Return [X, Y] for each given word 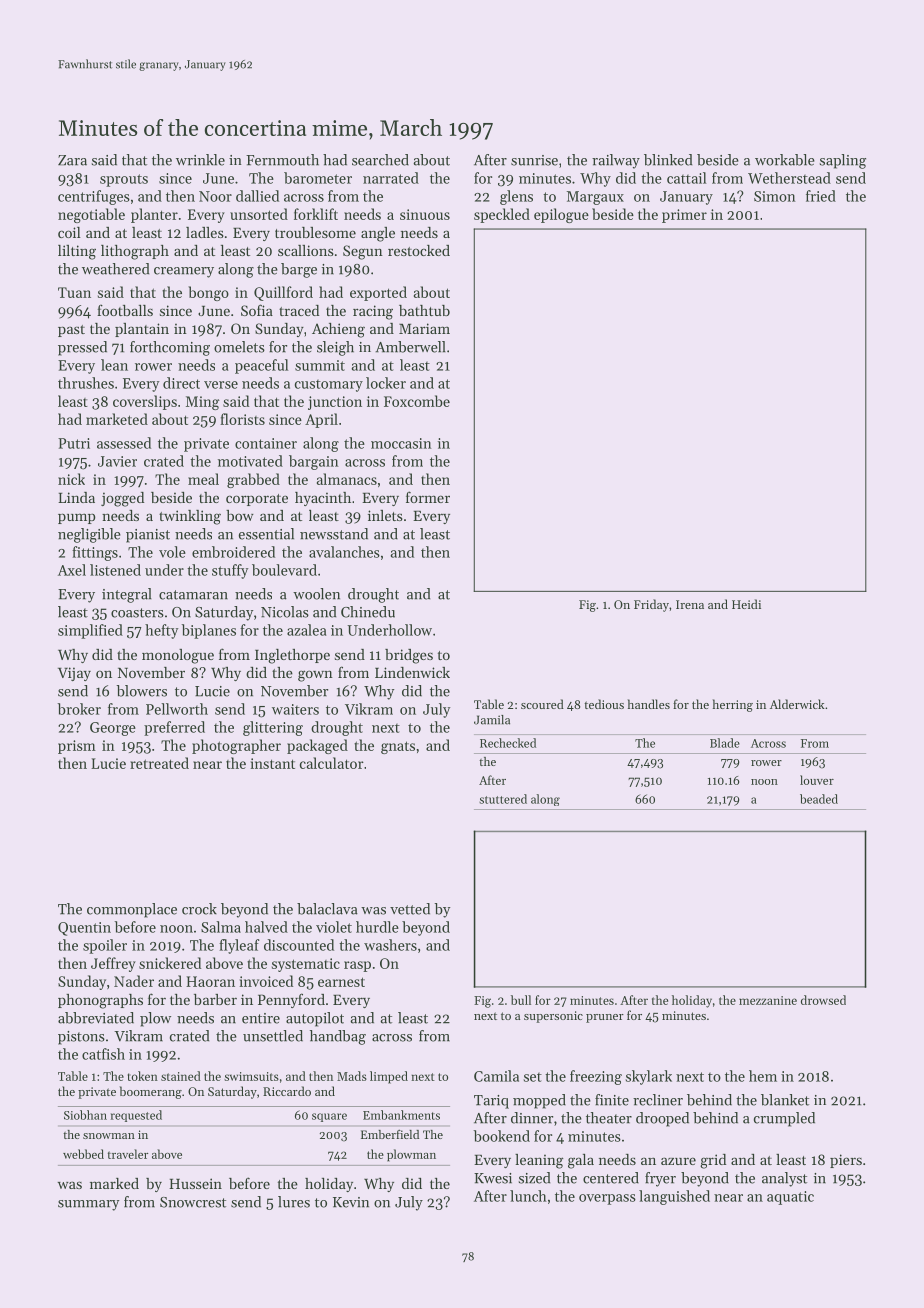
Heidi [746, 604]
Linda [76, 497]
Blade [725, 743]
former [428, 497]
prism [77, 747]
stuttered [503, 799]
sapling [843, 161]
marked [114, 1183]
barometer [318, 178]
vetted [410, 909]
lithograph [135, 252]
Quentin [84, 929]
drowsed [823, 1000]
